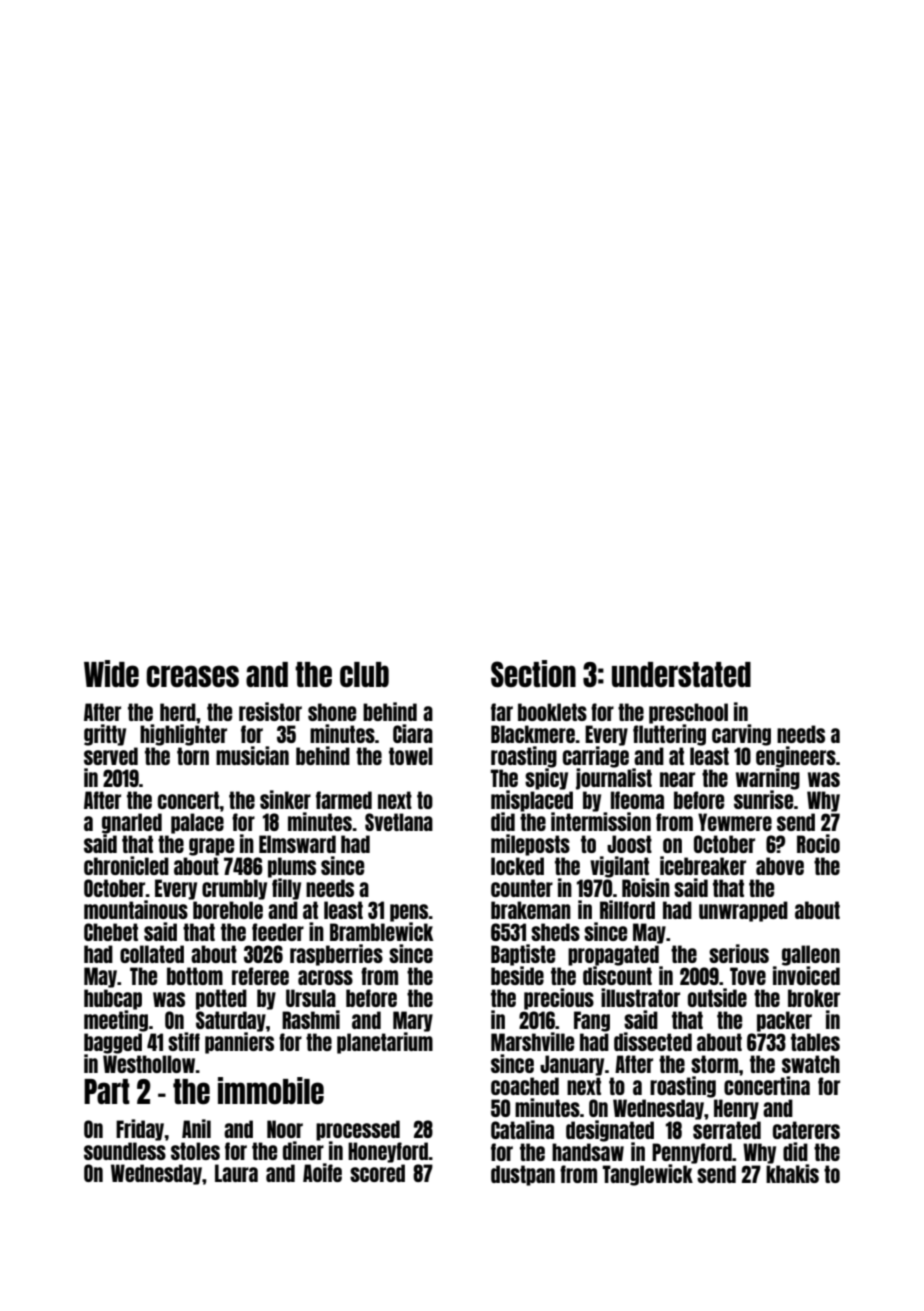  What do you see at coordinates (236, 1173) in the screenshot?
I see `Laura` at bounding box center [236, 1173].
